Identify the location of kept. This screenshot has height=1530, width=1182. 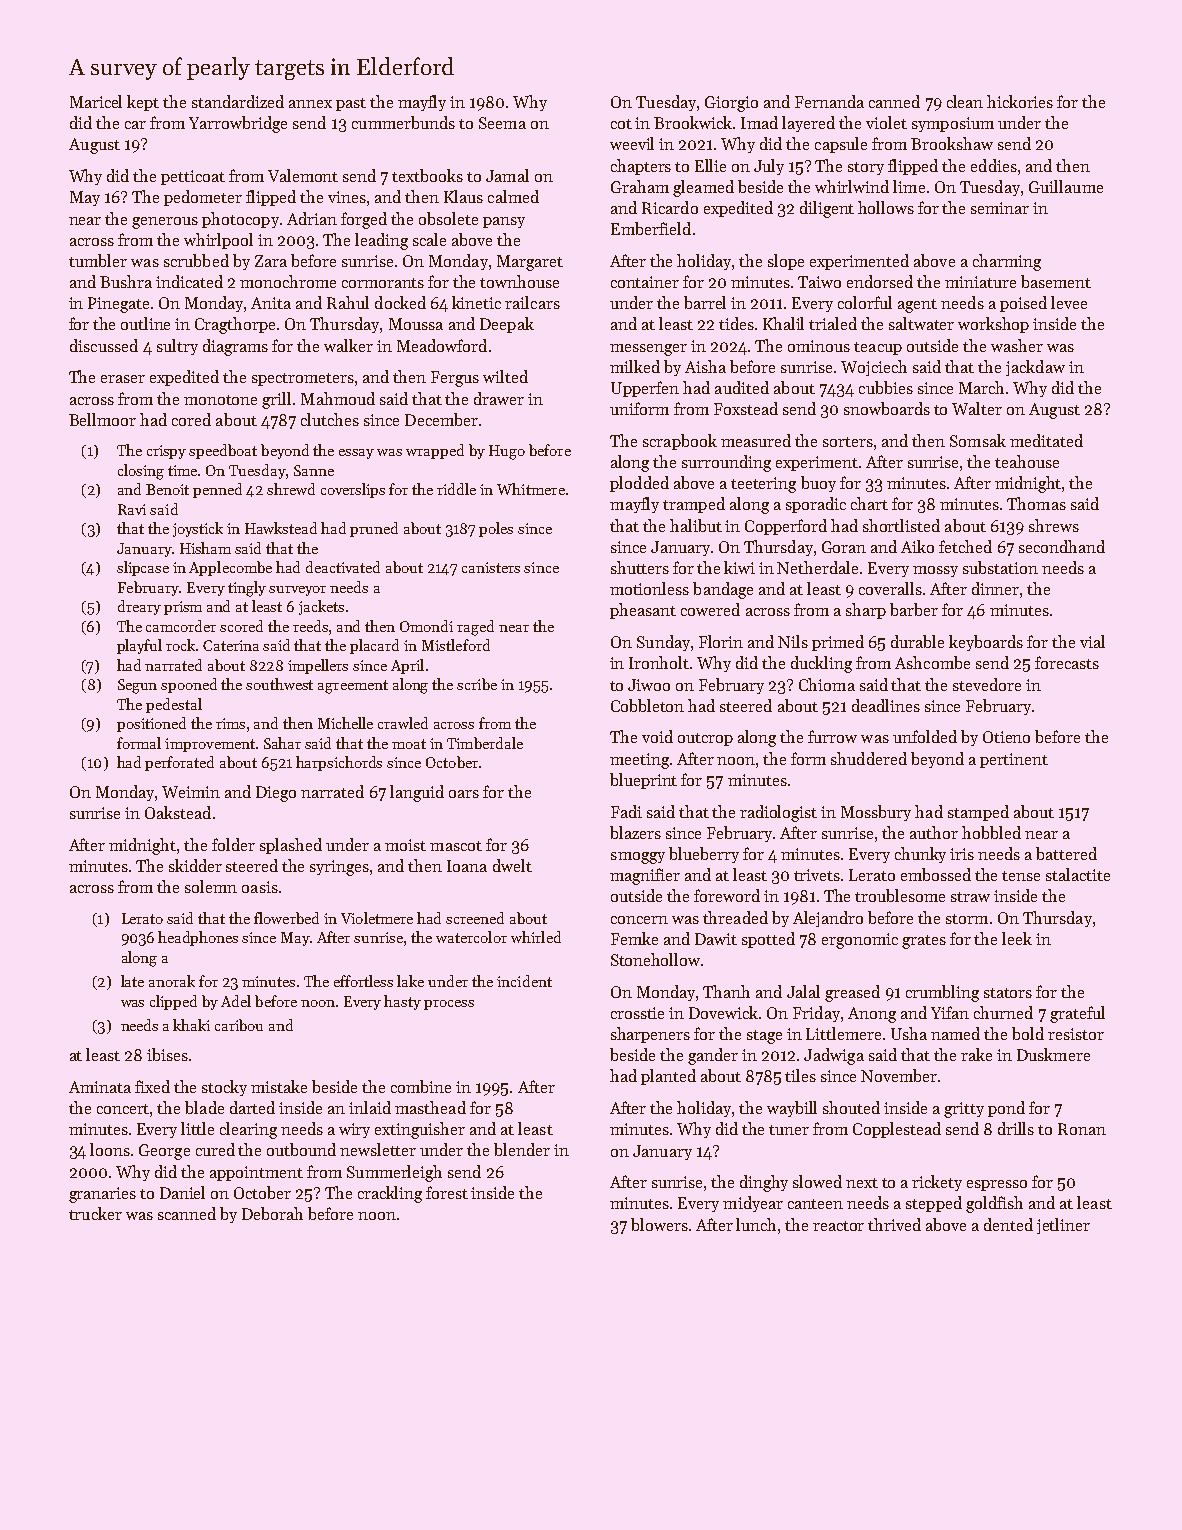
(143, 103).
